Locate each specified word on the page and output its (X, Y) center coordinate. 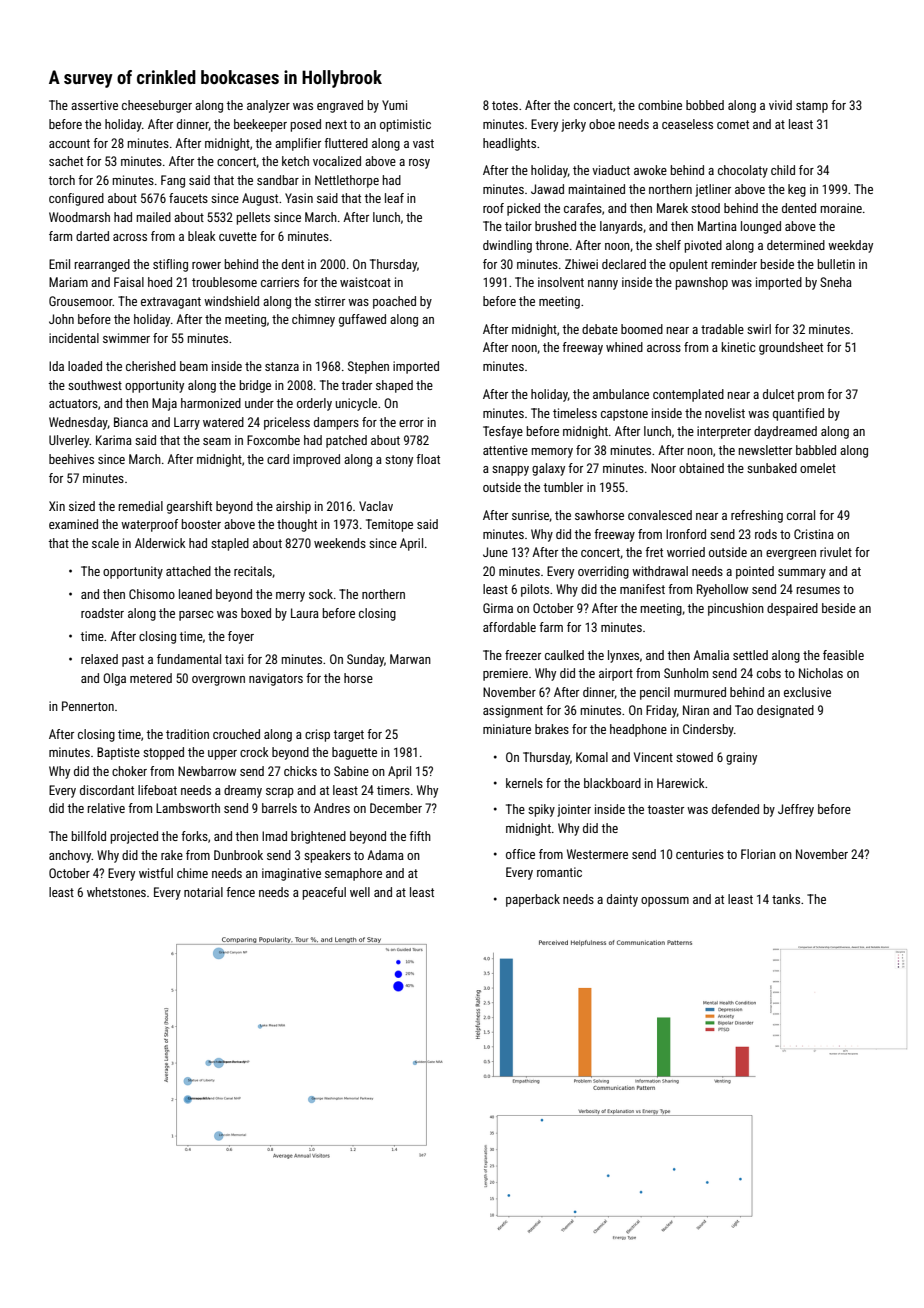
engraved (340, 106)
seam (217, 441)
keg (797, 190)
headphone (638, 730)
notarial (203, 892)
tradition (187, 734)
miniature (507, 729)
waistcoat (365, 282)
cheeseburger (157, 106)
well (360, 892)
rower (206, 265)
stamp (812, 107)
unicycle (356, 404)
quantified (798, 414)
